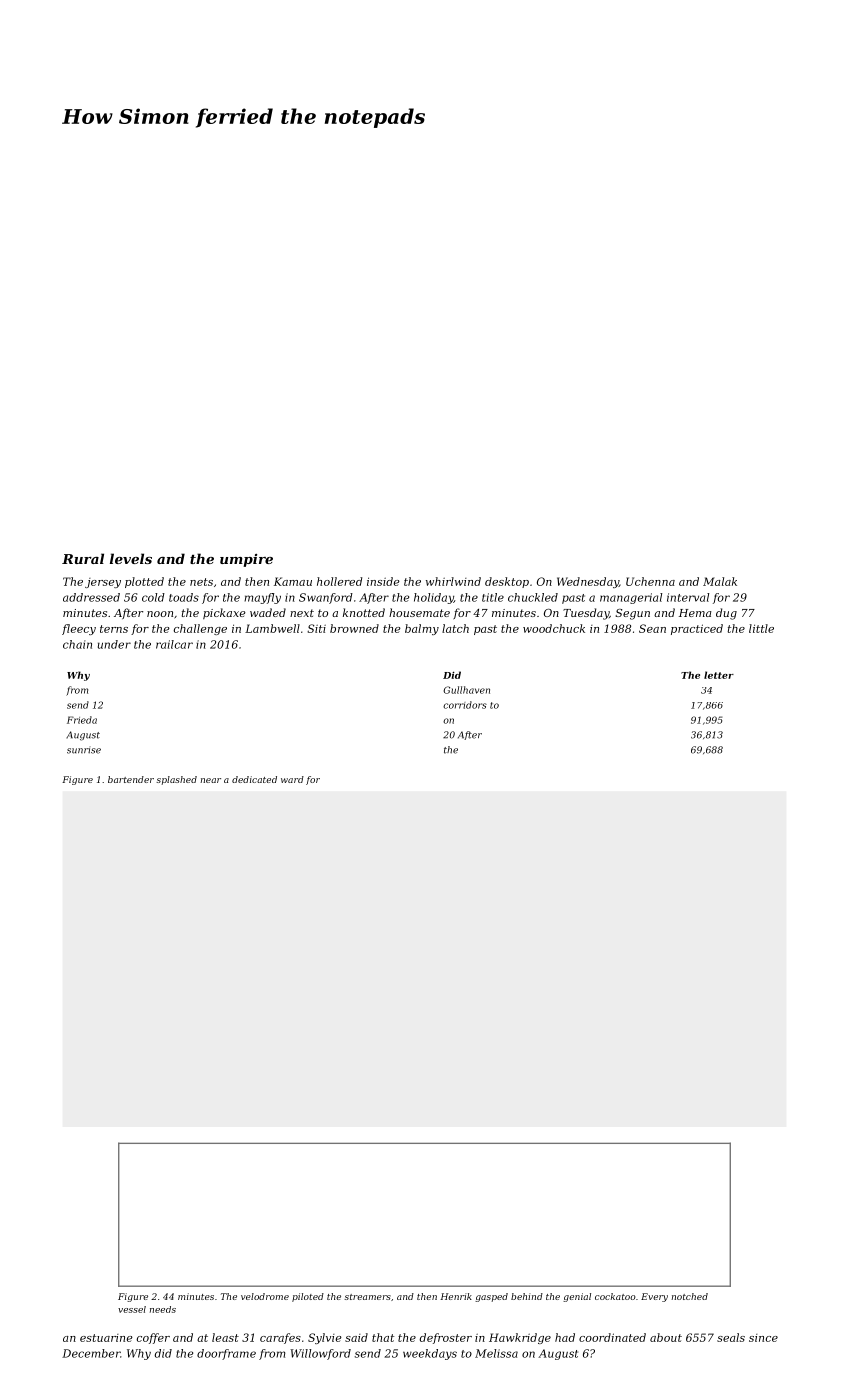  What do you see at coordinates (465, 705) in the image?
I see `corridors` at bounding box center [465, 705].
